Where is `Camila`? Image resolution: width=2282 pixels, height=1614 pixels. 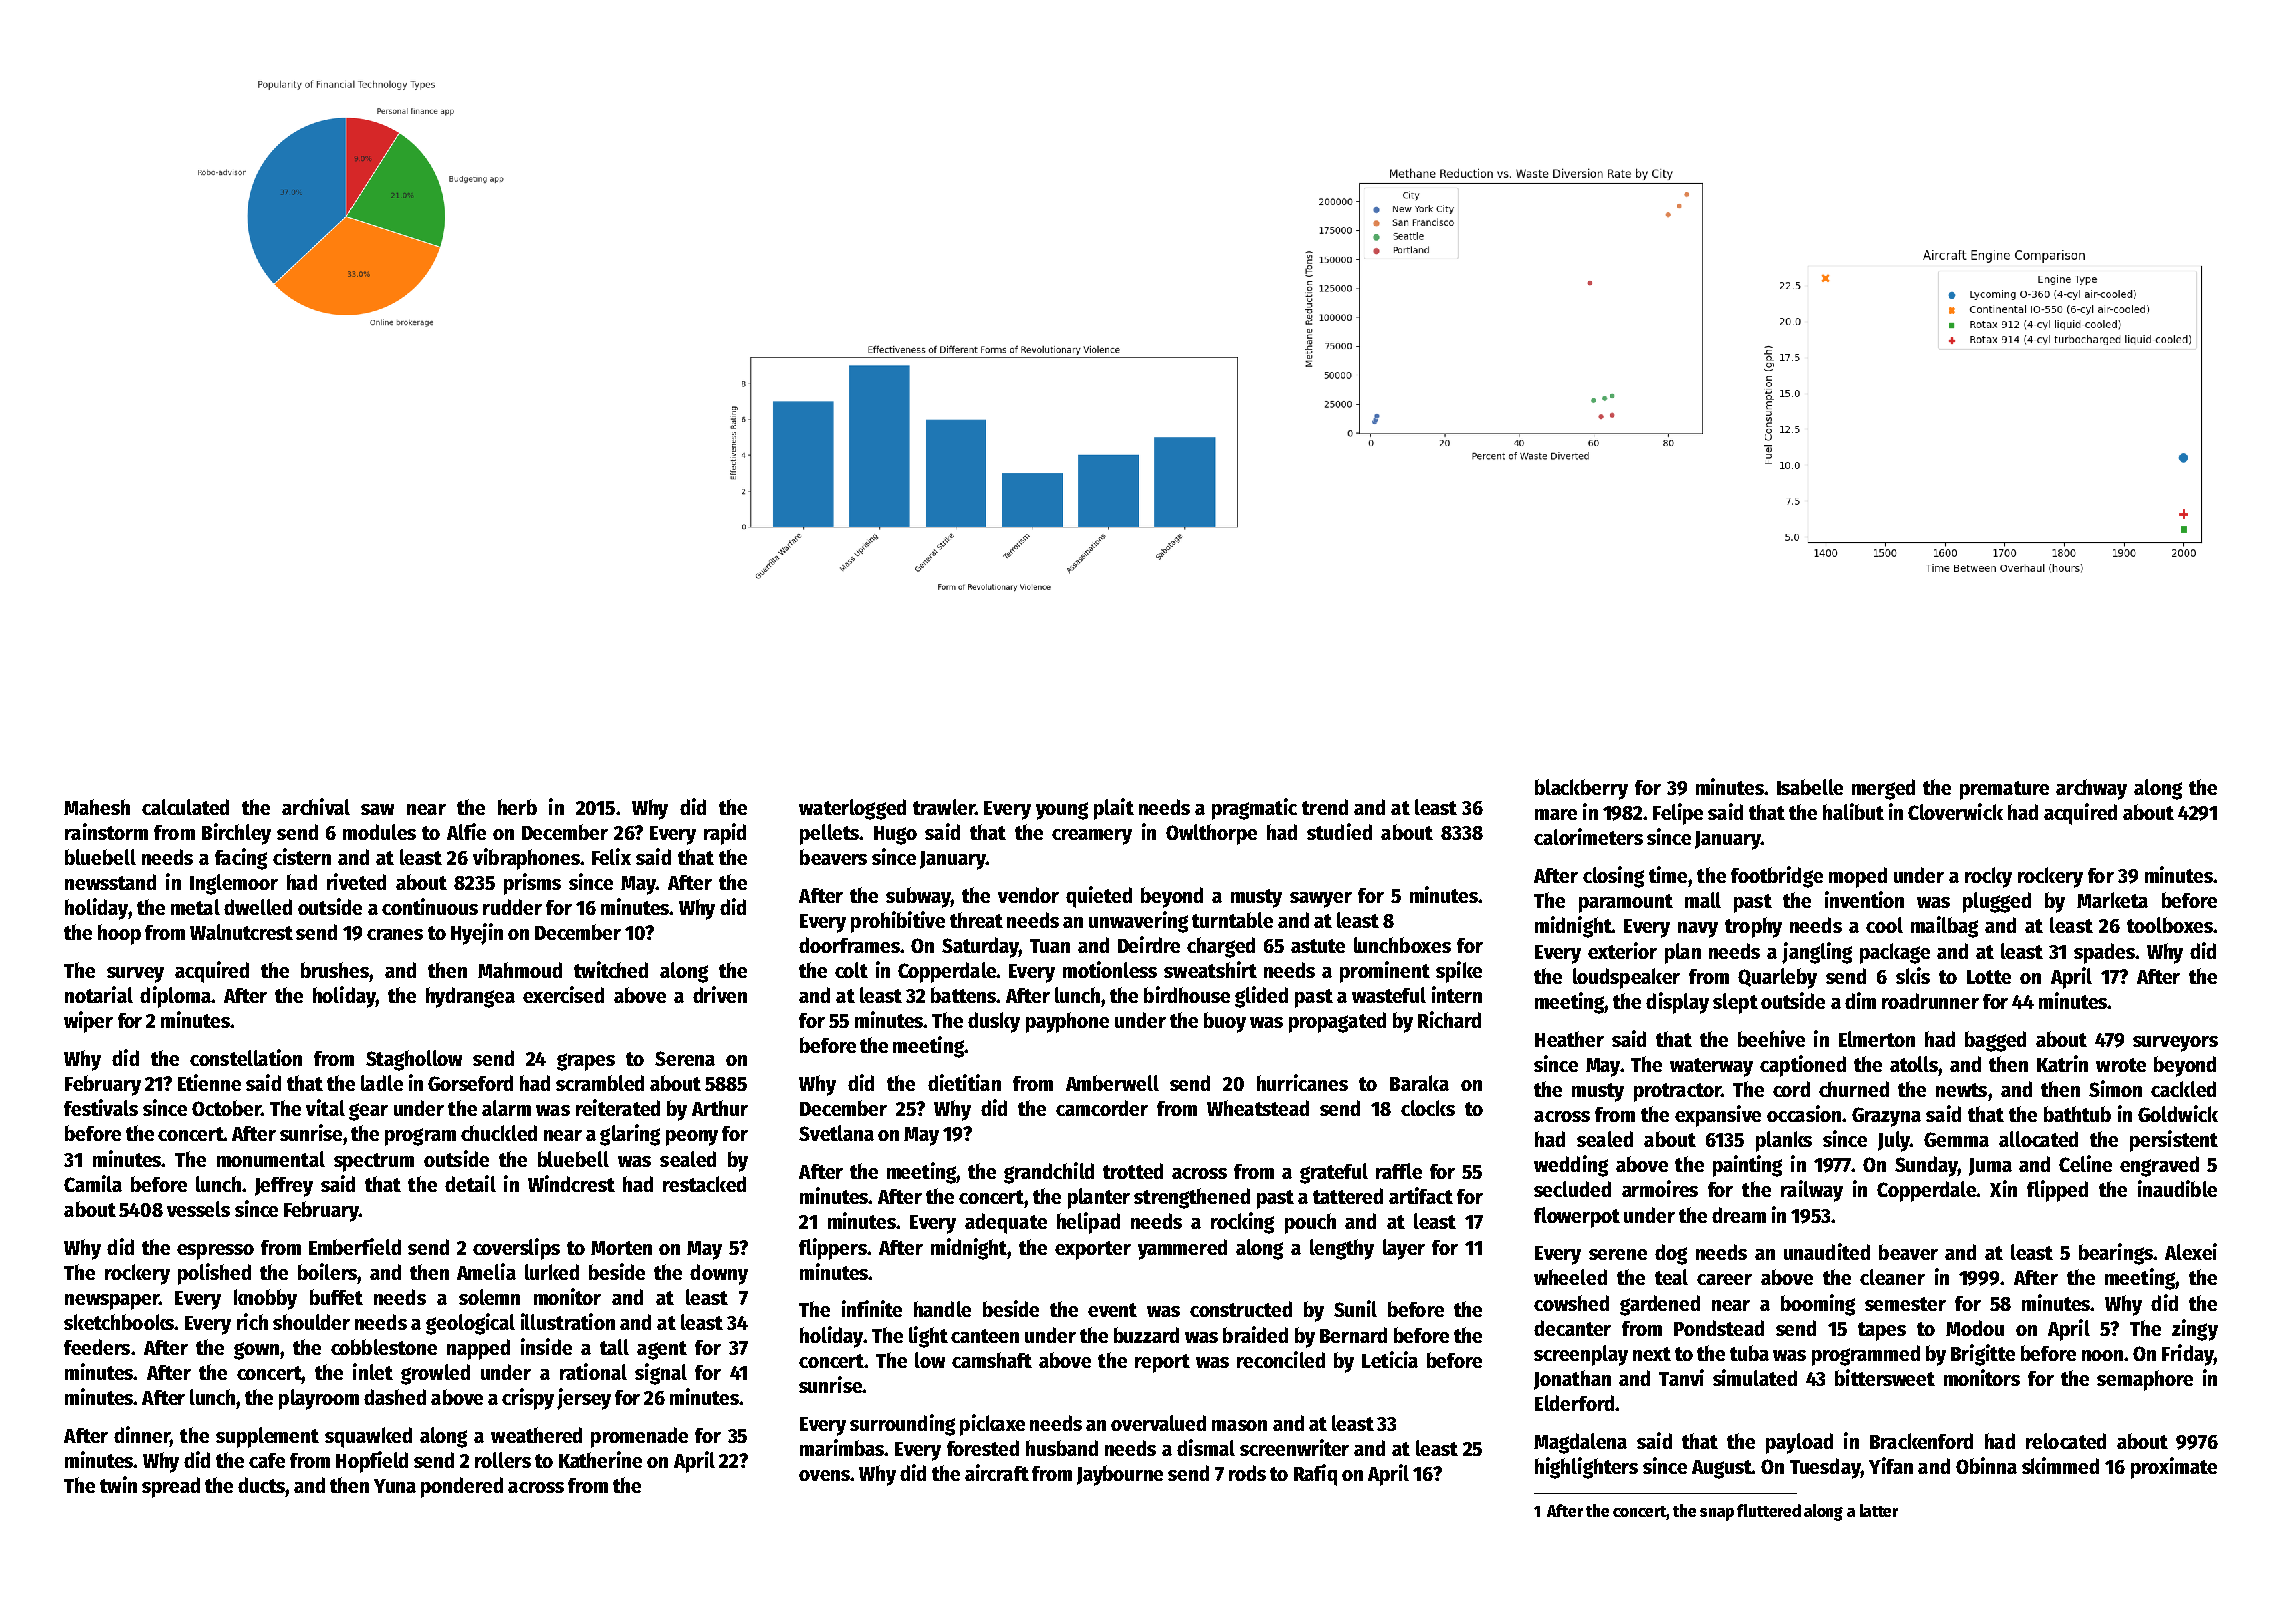
Camila is located at coordinates (93, 1183).
